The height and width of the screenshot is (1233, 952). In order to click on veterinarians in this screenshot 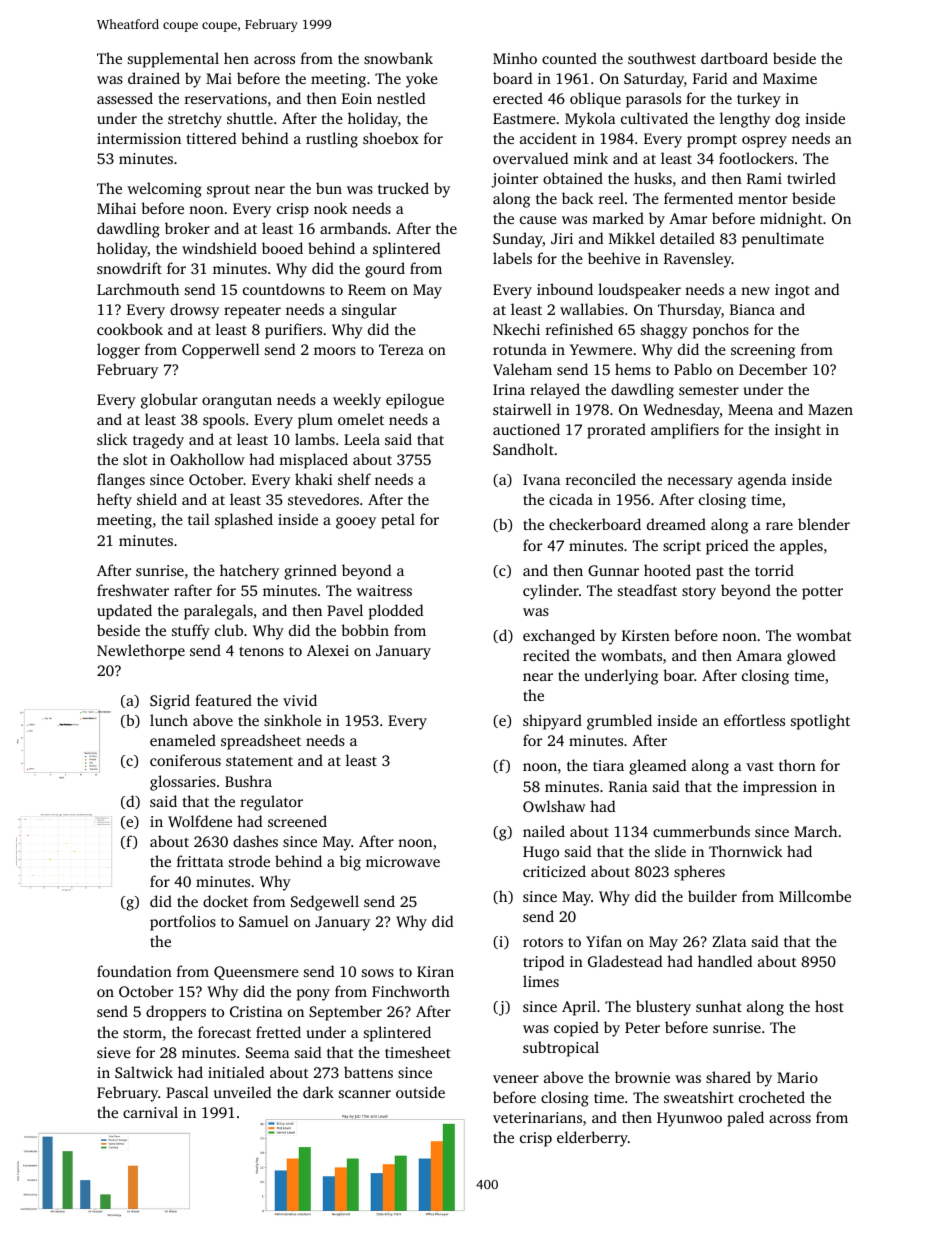, I will do `click(537, 1117)`.
